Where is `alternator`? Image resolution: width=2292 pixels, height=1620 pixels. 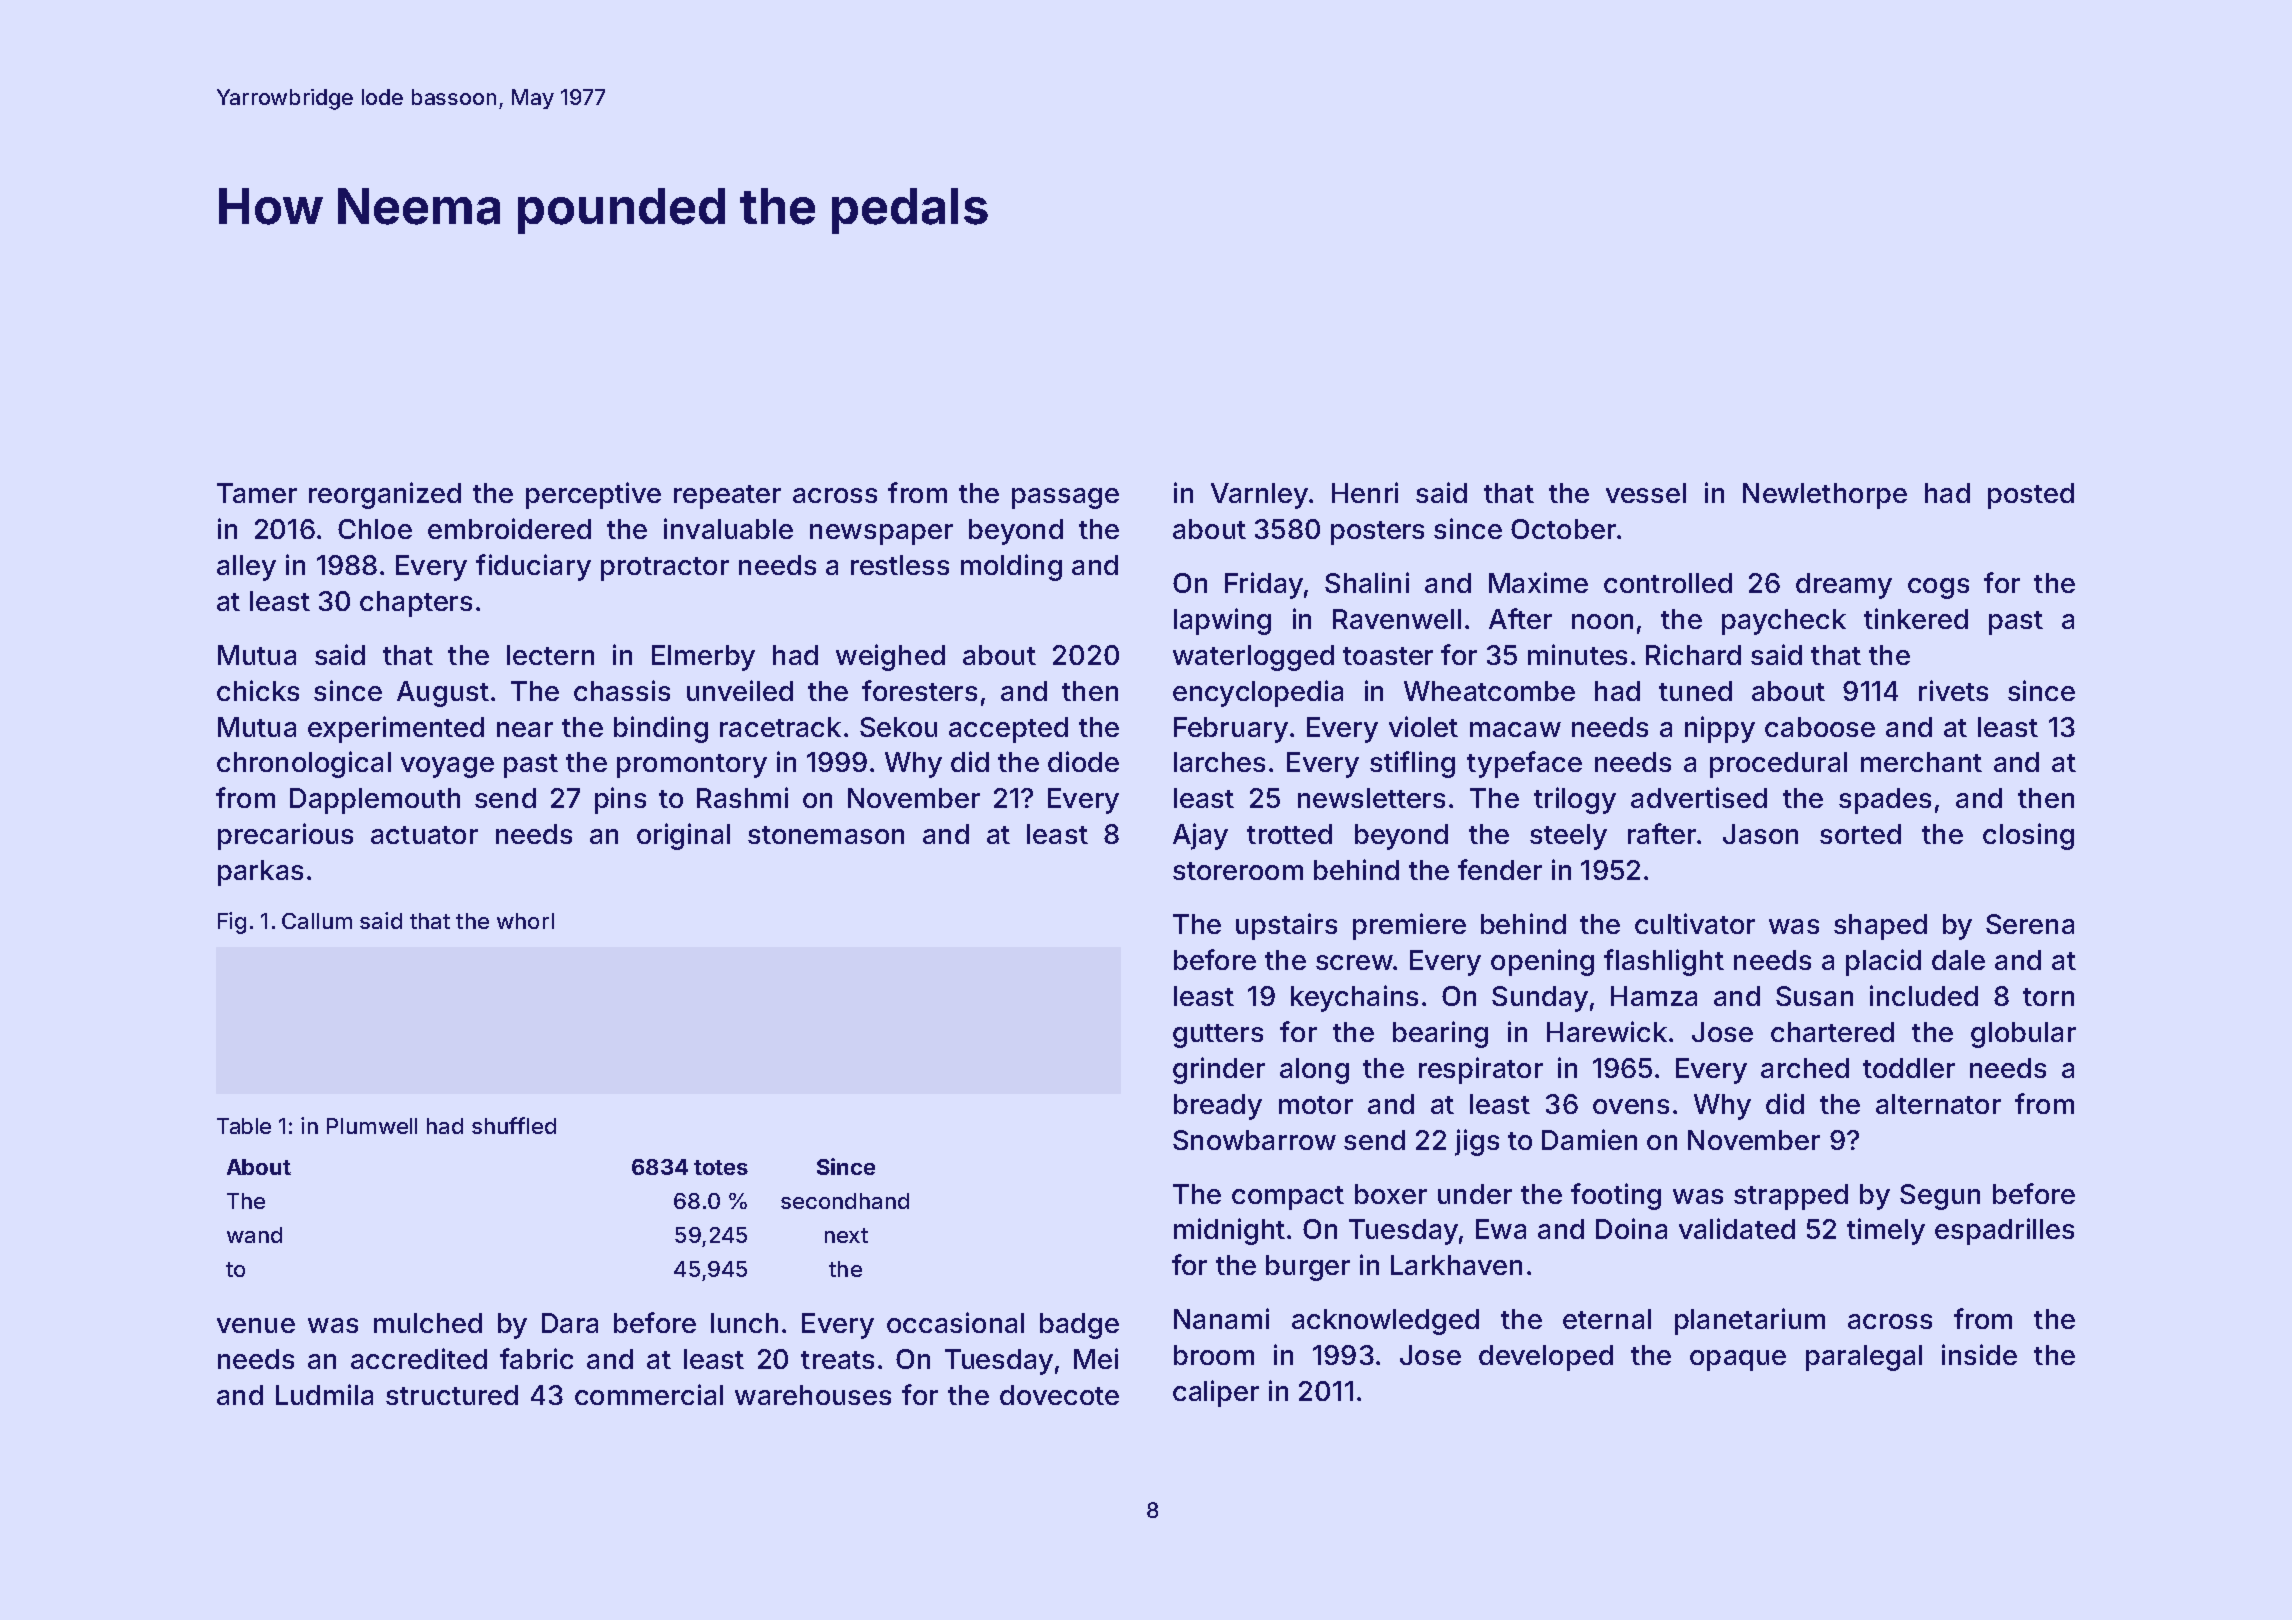 alternator is located at coordinates (1938, 1104).
